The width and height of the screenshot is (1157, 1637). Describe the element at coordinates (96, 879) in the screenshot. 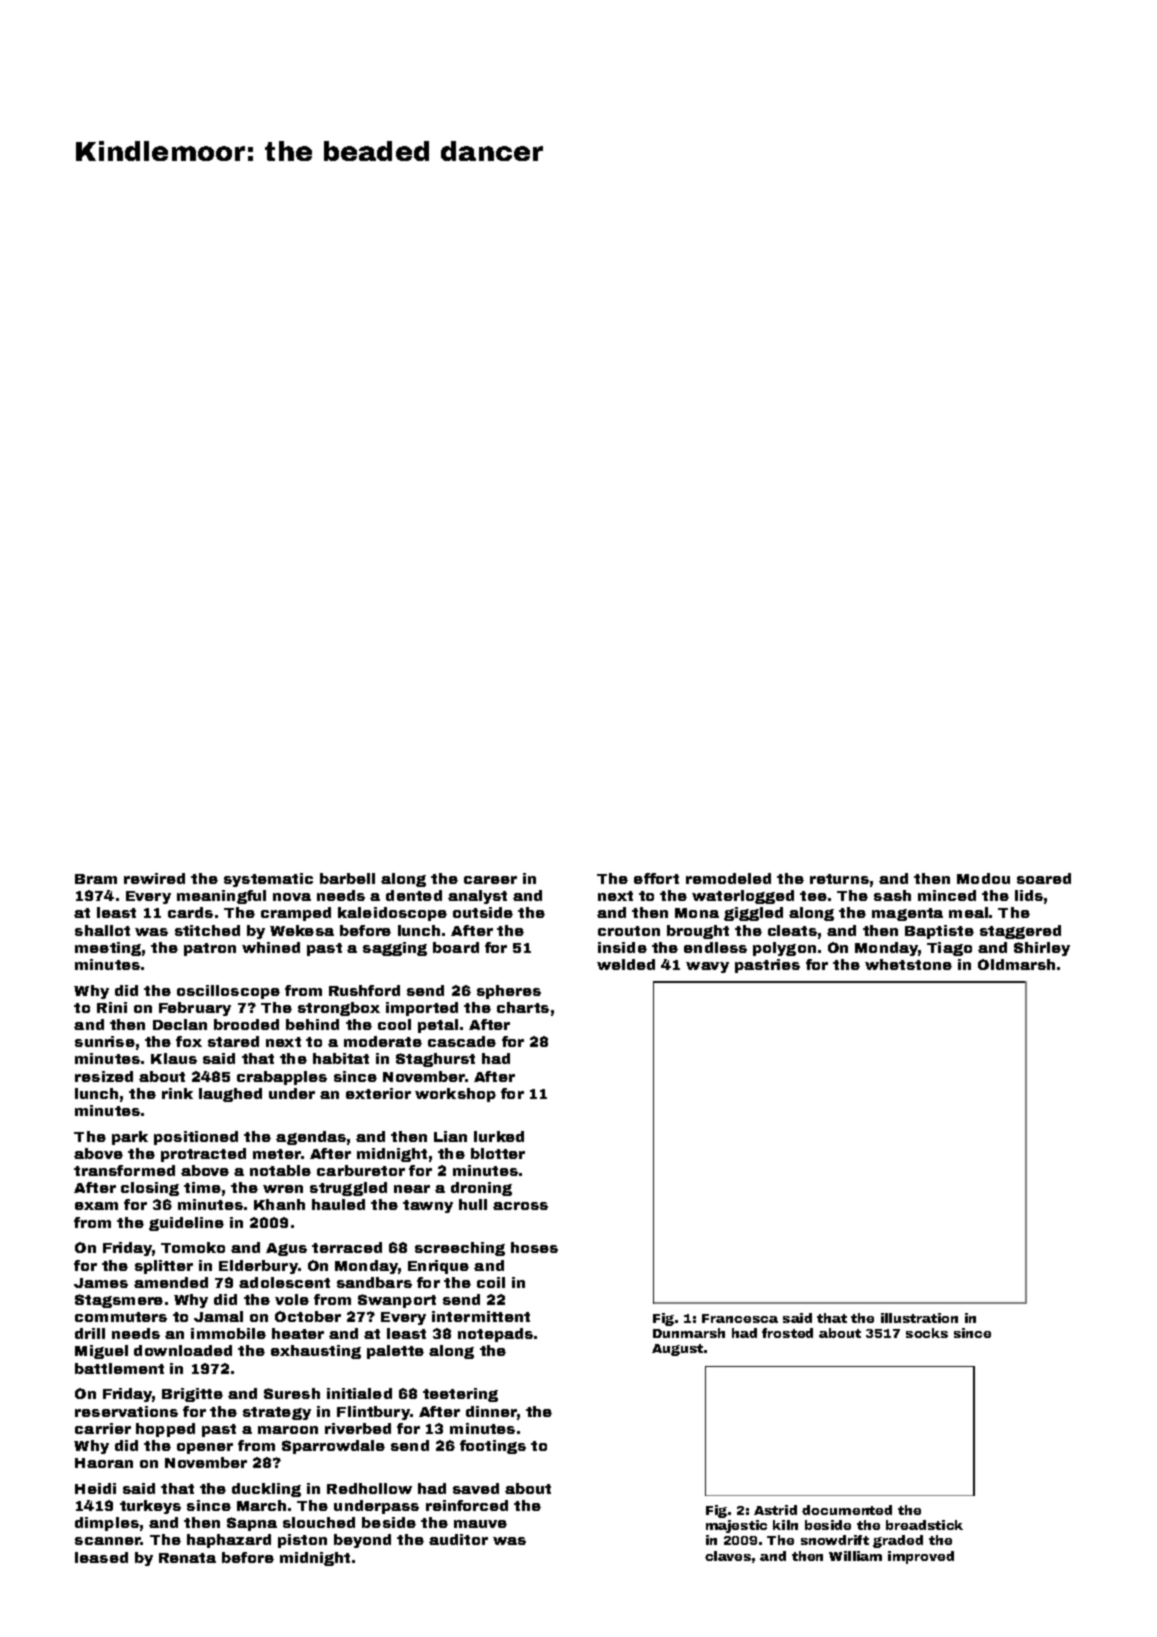

I see `Bram` at that location.
